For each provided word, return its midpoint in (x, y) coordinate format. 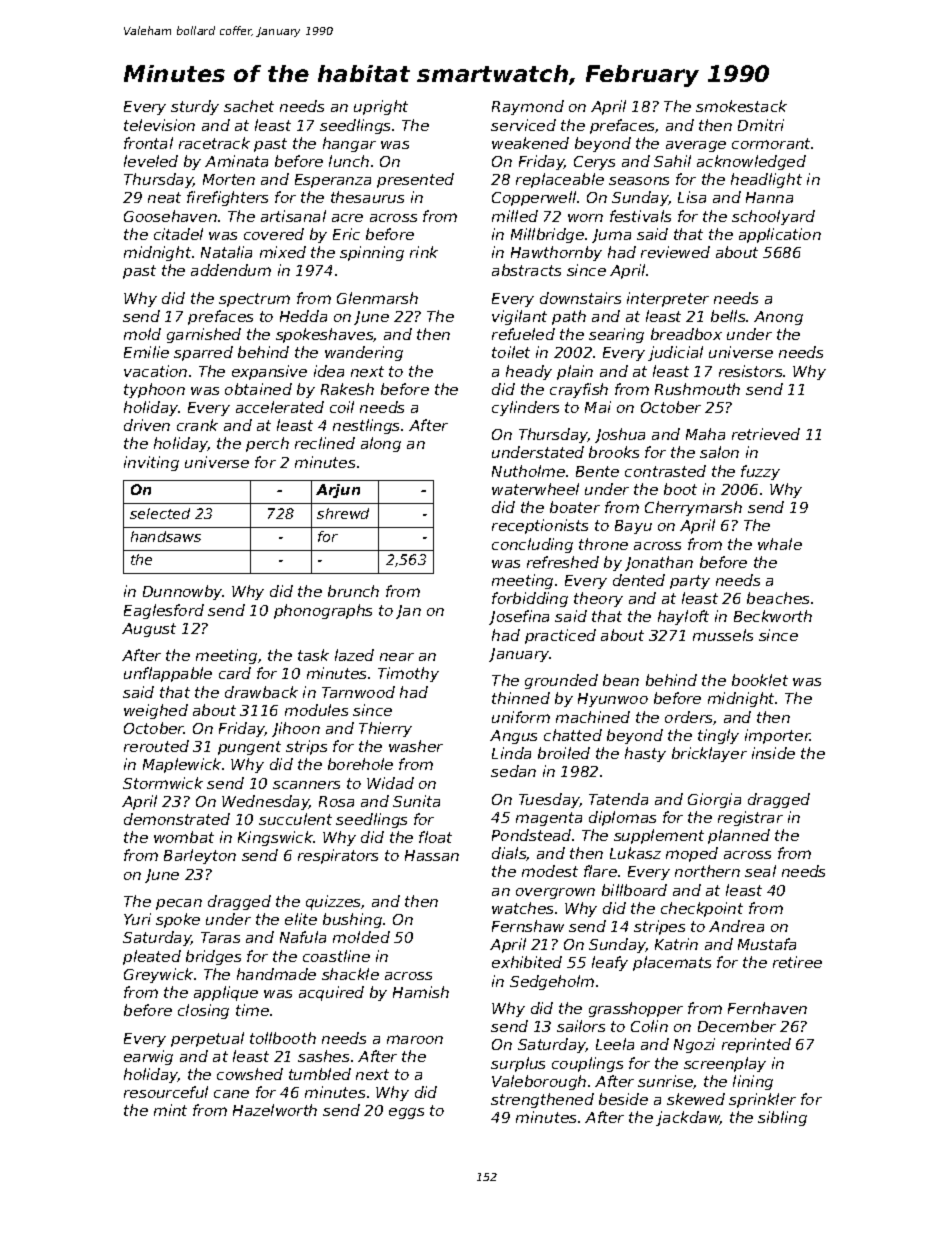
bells (728, 316)
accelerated (280, 407)
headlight (766, 180)
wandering (364, 353)
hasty (645, 754)
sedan (513, 771)
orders (688, 717)
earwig (148, 1057)
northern (707, 871)
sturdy (195, 107)
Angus (513, 737)
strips (306, 747)
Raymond (528, 107)
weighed (156, 711)
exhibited (527, 962)
